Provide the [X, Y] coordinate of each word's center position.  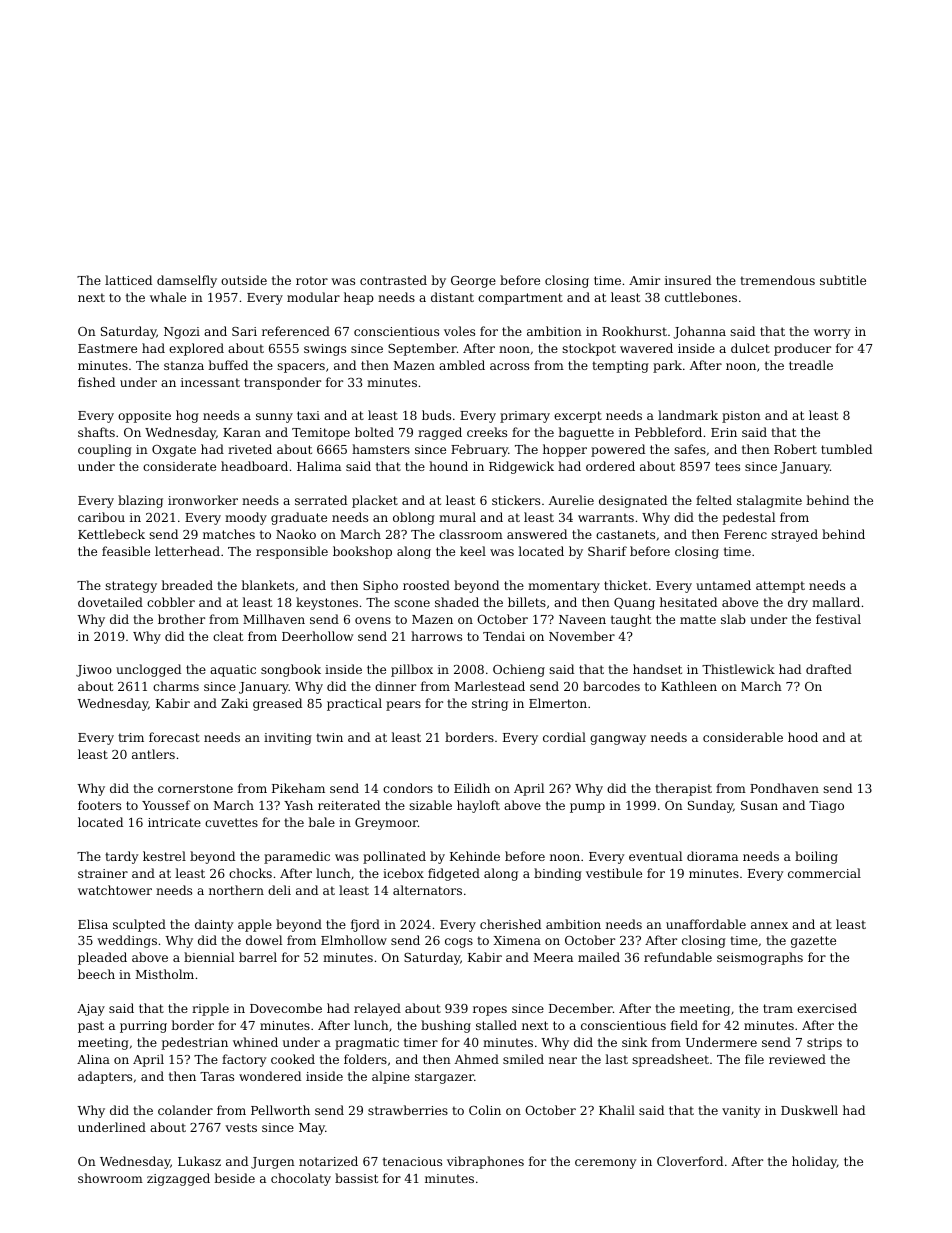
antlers [153, 754]
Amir [644, 280]
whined [255, 1042]
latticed [128, 280]
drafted [829, 669]
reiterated [349, 805]
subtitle [843, 280]
